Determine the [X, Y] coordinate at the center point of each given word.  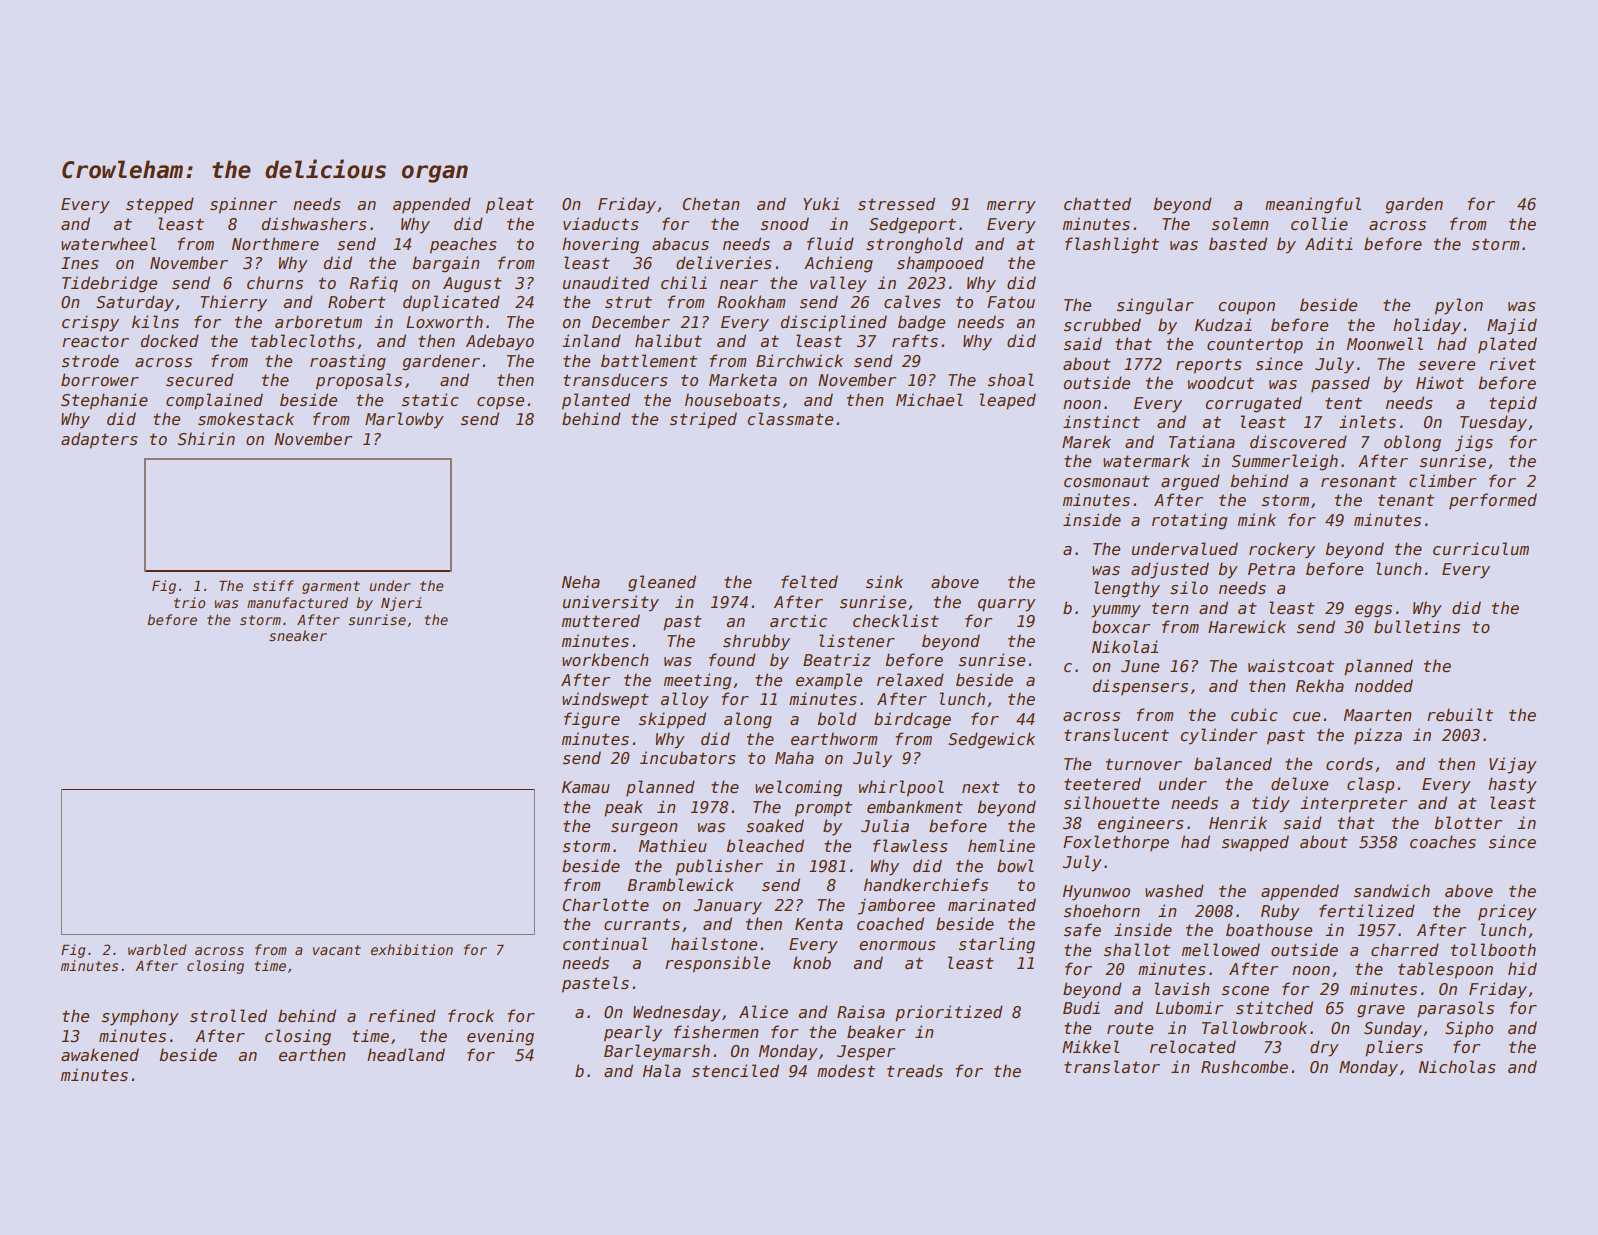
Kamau [586, 787]
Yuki [821, 203]
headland [406, 1054]
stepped [160, 205]
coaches [1443, 842]
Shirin [206, 438]
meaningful [1313, 205]
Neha [581, 581]
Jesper [866, 1052]
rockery [1282, 550]
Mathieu [673, 845]
